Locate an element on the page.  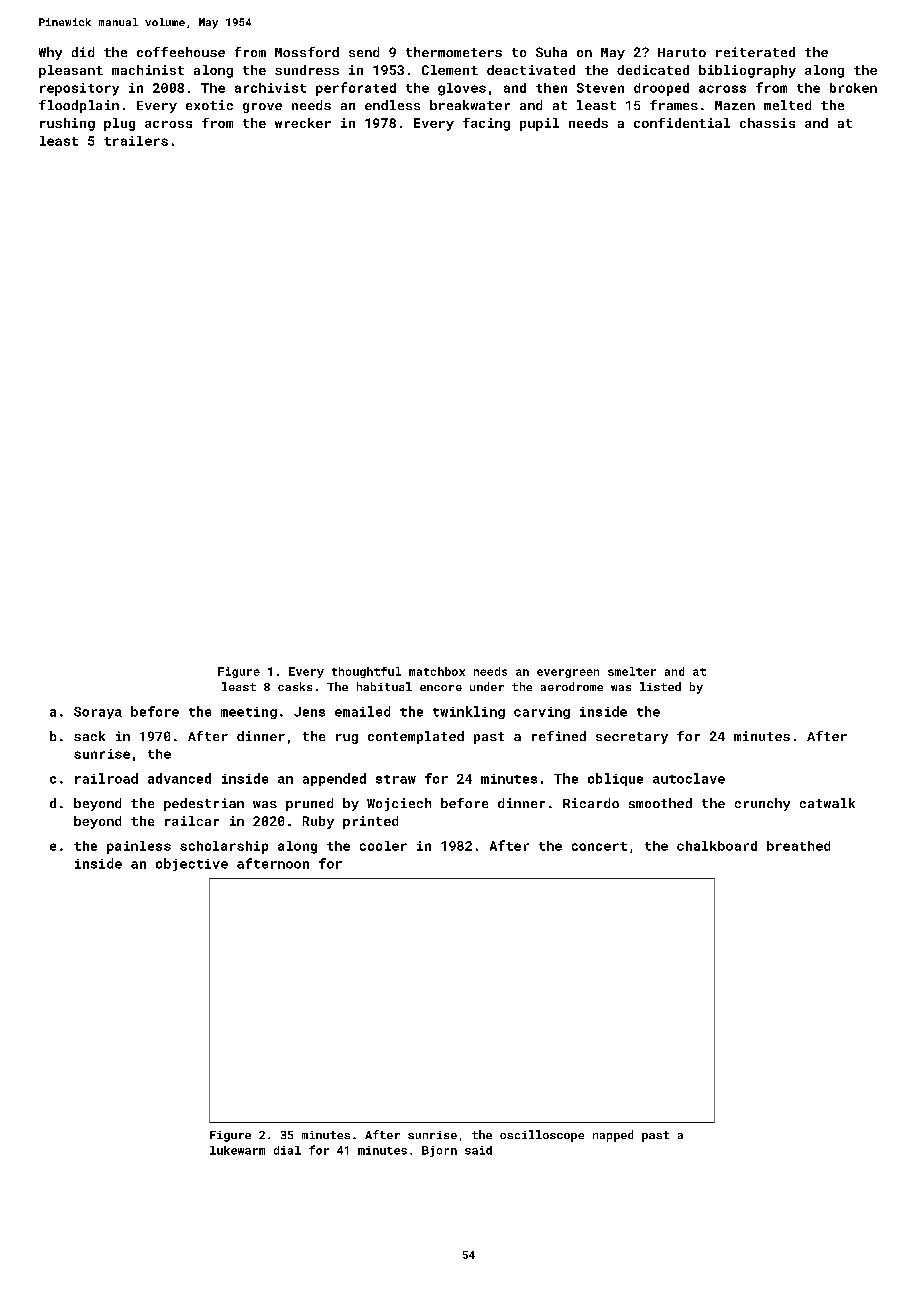
Soraya is located at coordinates (98, 713).
